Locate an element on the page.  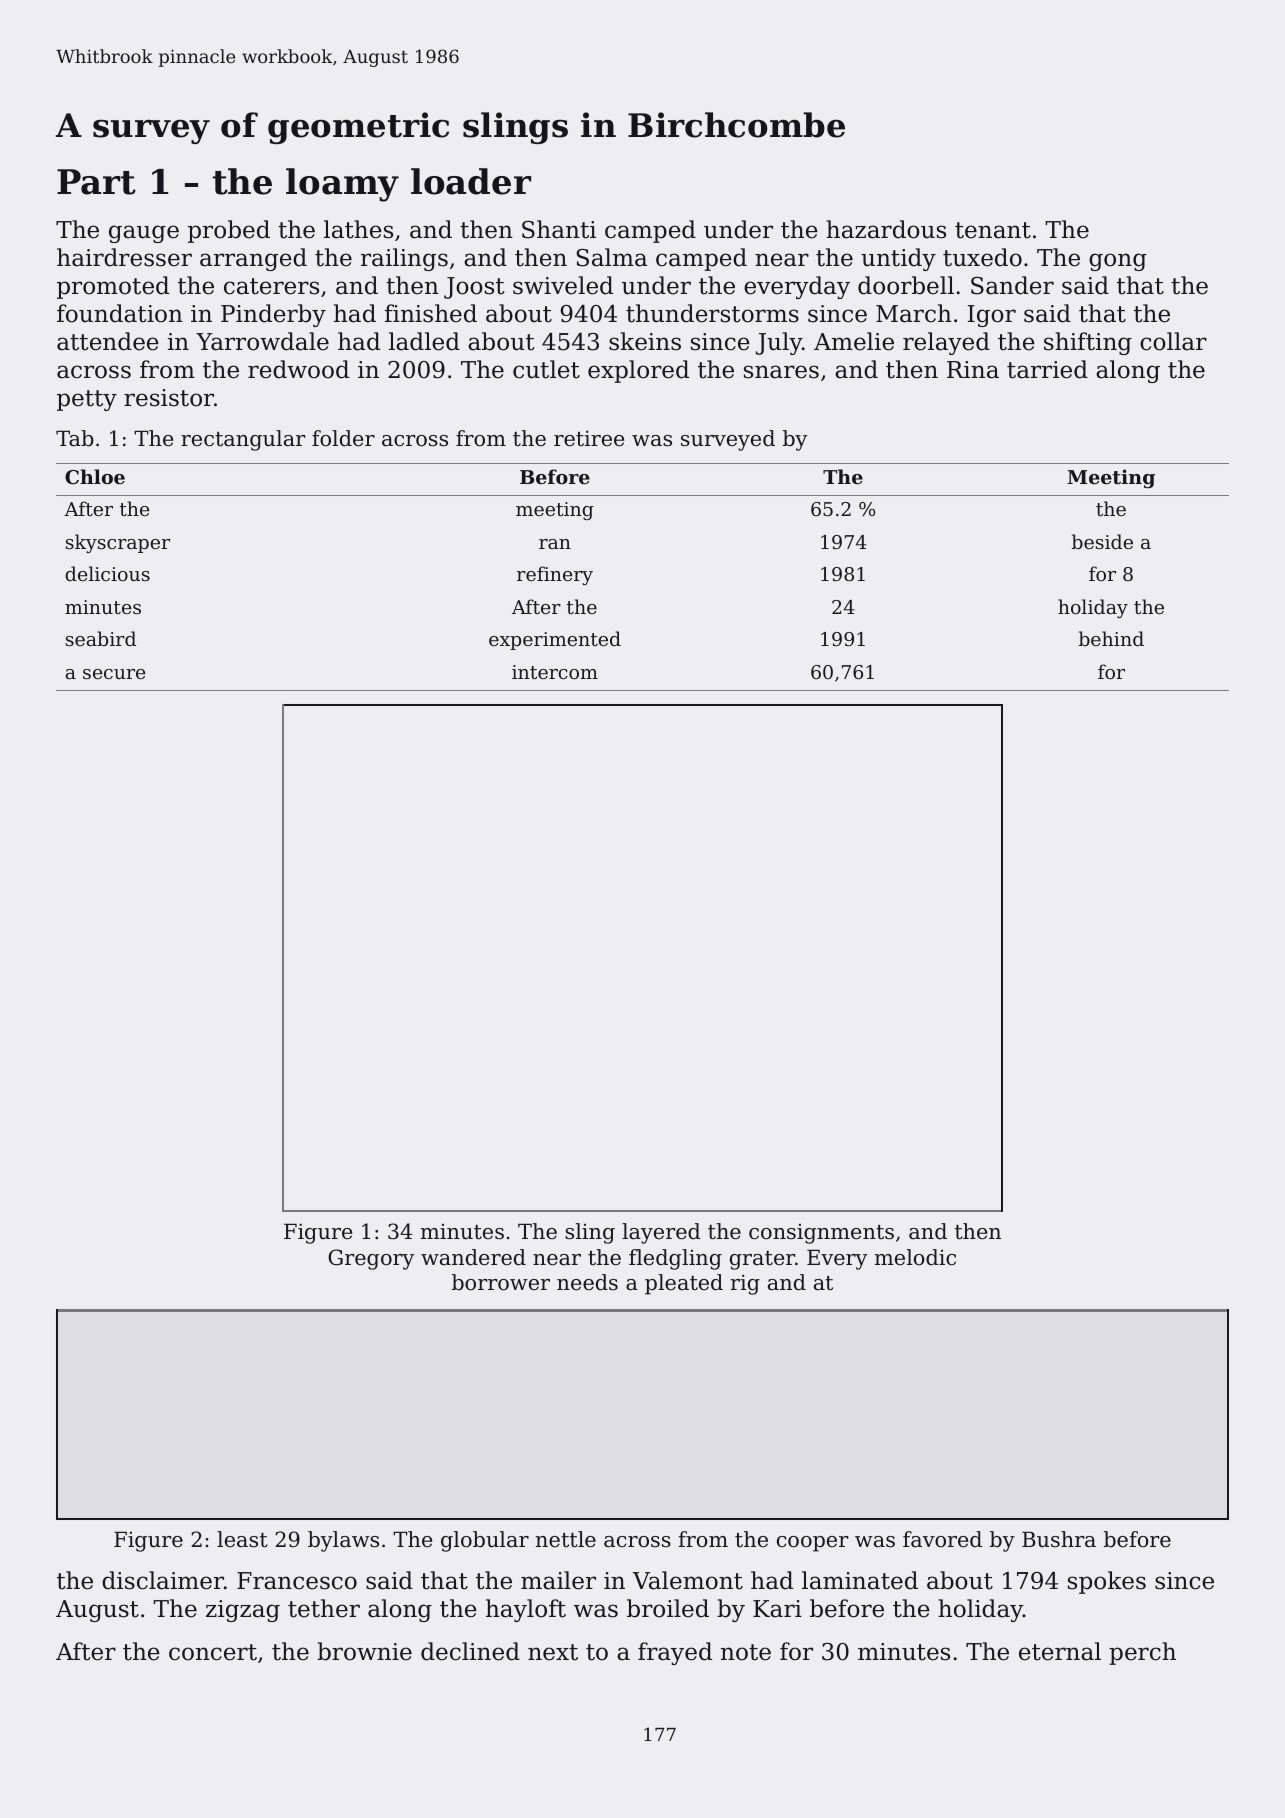
intercom is located at coordinates (555, 672).
